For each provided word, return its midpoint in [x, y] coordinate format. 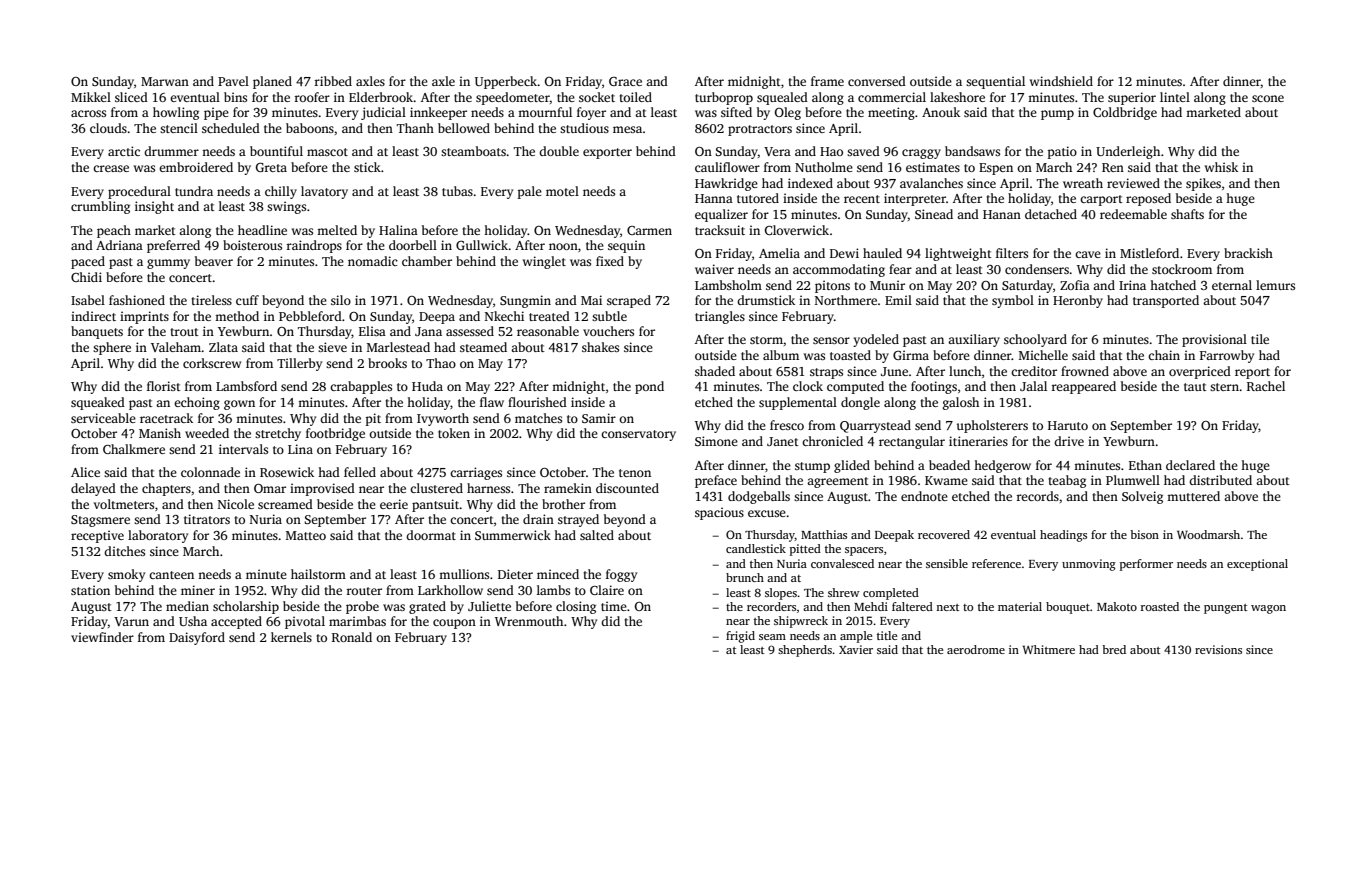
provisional [1214, 340]
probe [362, 607]
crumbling [100, 207]
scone [1268, 98]
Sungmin [525, 301]
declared [1190, 465]
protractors [760, 130]
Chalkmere [134, 449]
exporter [607, 153]
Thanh [415, 128]
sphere [112, 348]
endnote [924, 496]
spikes [1203, 184]
